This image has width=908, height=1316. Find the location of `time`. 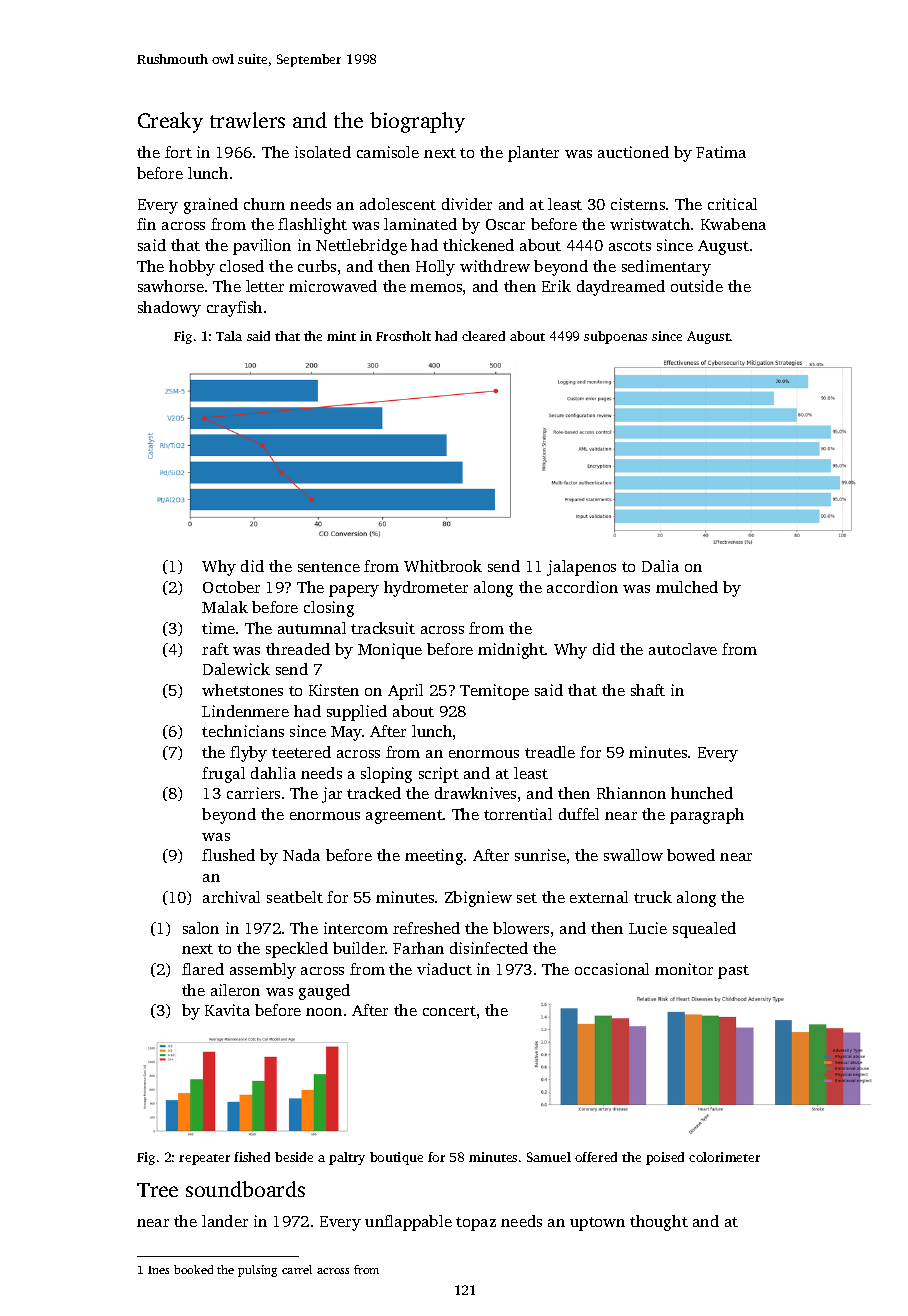

time is located at coordinates (218, 628).
